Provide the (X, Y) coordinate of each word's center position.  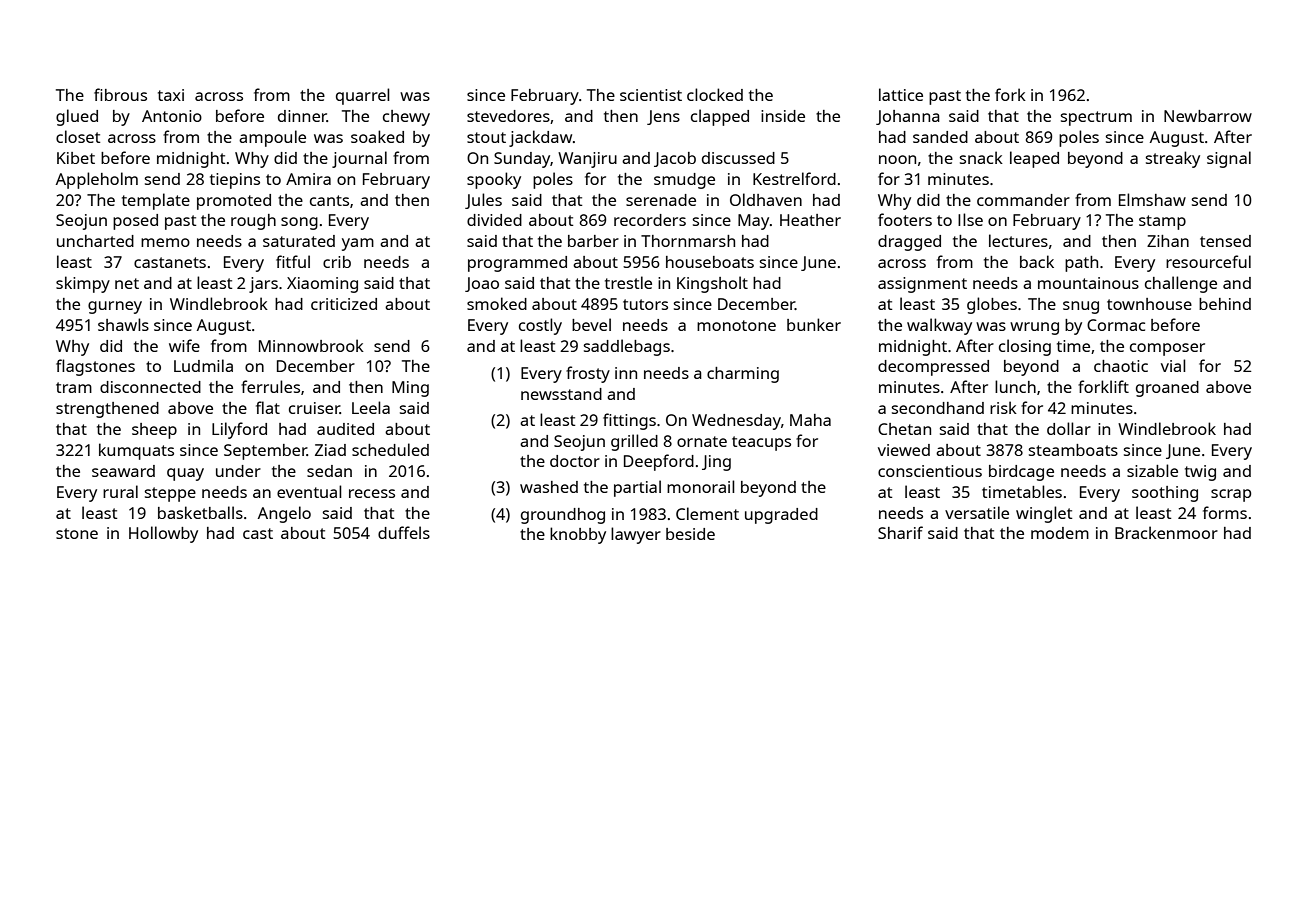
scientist (651, 95)
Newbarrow (1208, 116)
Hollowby (163, 534)
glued (77, 117)
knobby (578, 535)
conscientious (930, 471)
